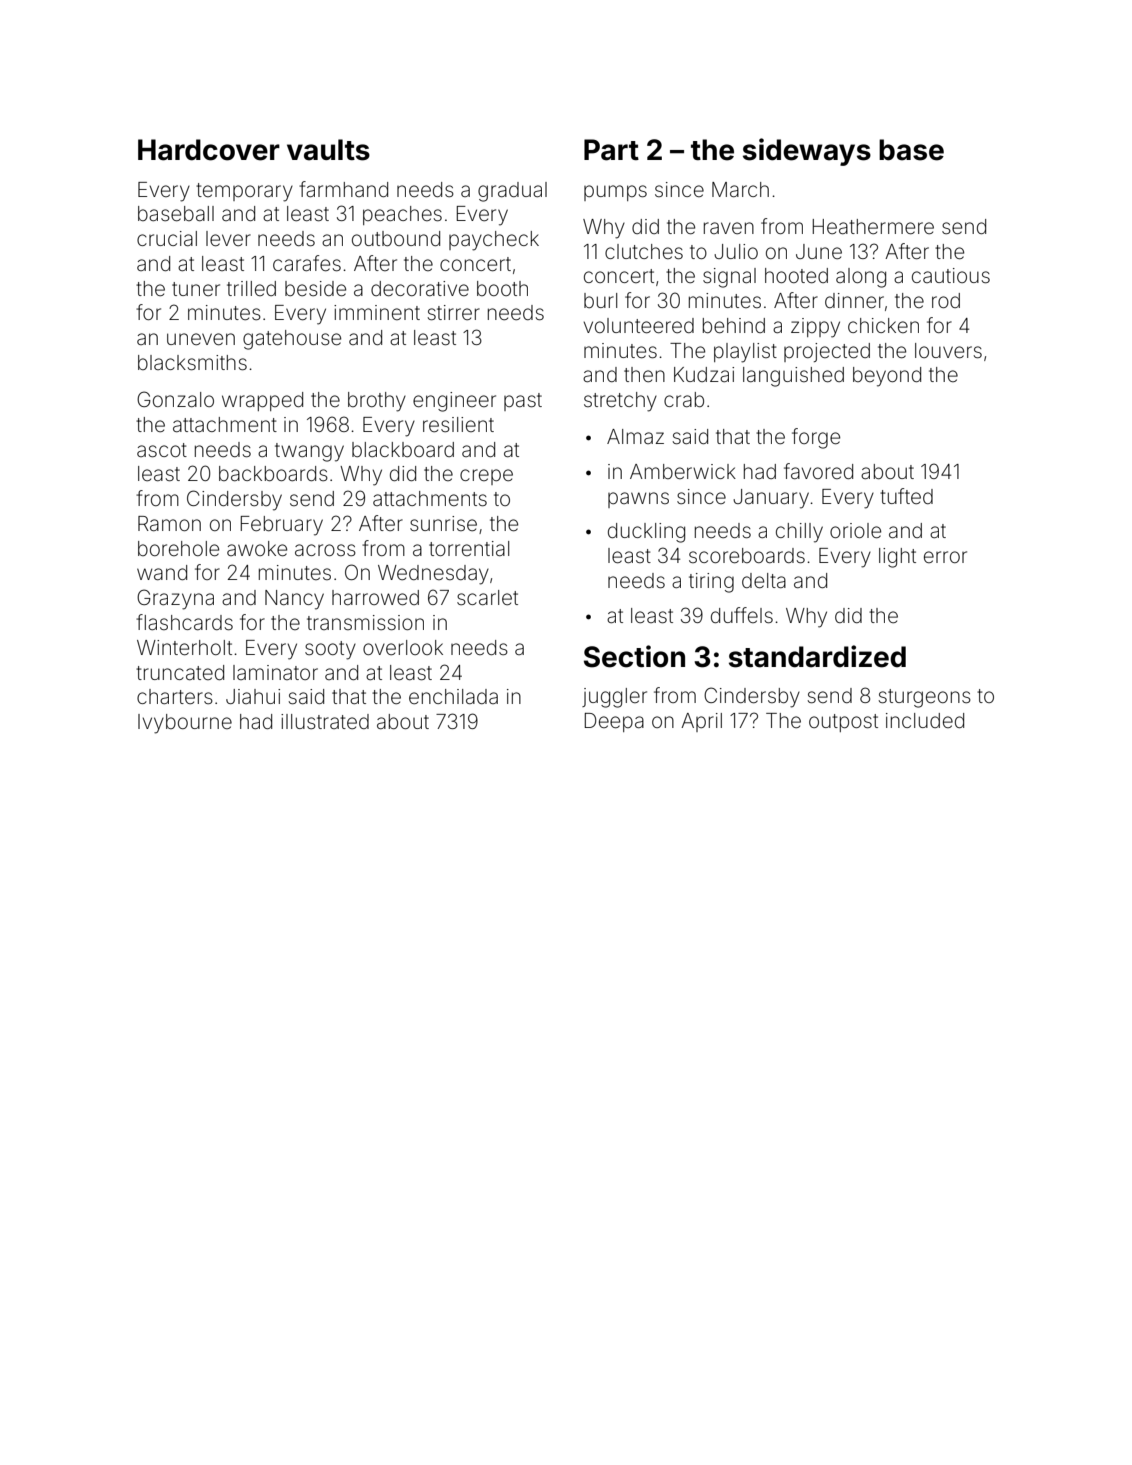 The image size is (1132, 1465). What do you see at coordinates (185, 724) in the page?
I see `Ivybourne` at bounding box center [185, 724].
